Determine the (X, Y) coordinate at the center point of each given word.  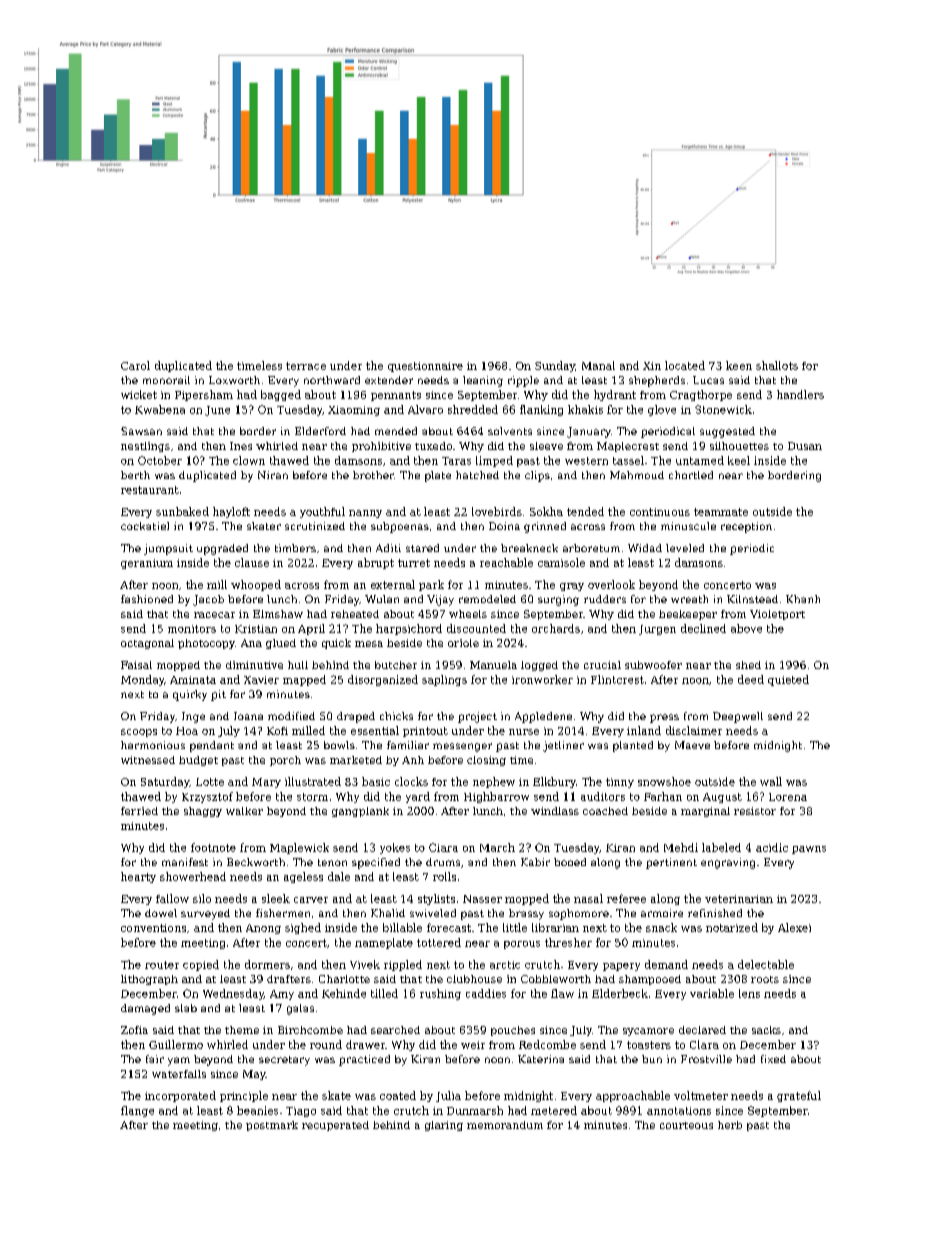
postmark (272, 1126)
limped (494, 461)
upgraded (222, 549)
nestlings (145, 447)
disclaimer (694, 730)
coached (605, 811)
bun (652, 1059)
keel (739, 460)
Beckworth (256, 862)
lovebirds (497, 511)
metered (554, 1110)
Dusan (805, 446)
